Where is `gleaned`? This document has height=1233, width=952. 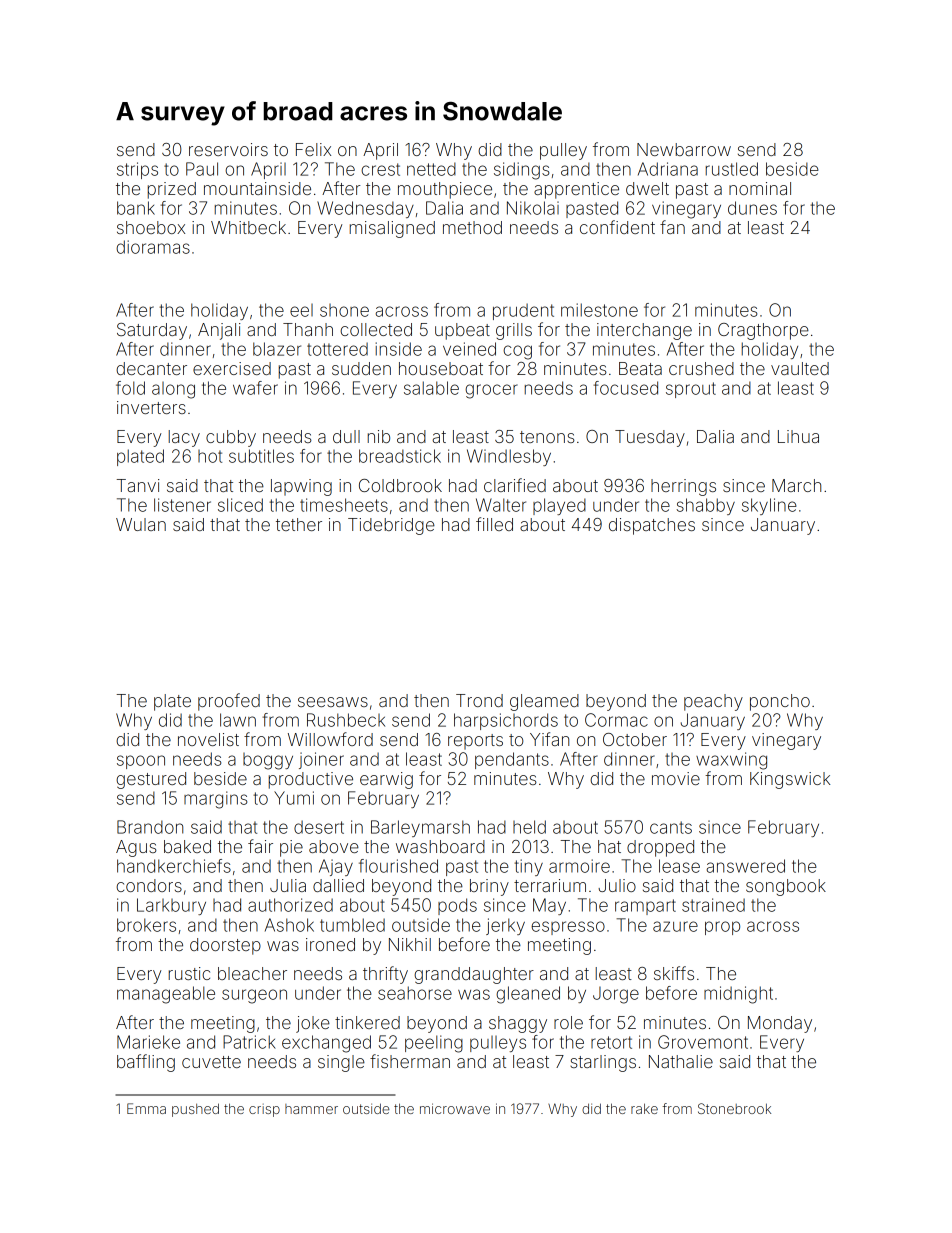 gleaned is located at coordinates (528, 995).
